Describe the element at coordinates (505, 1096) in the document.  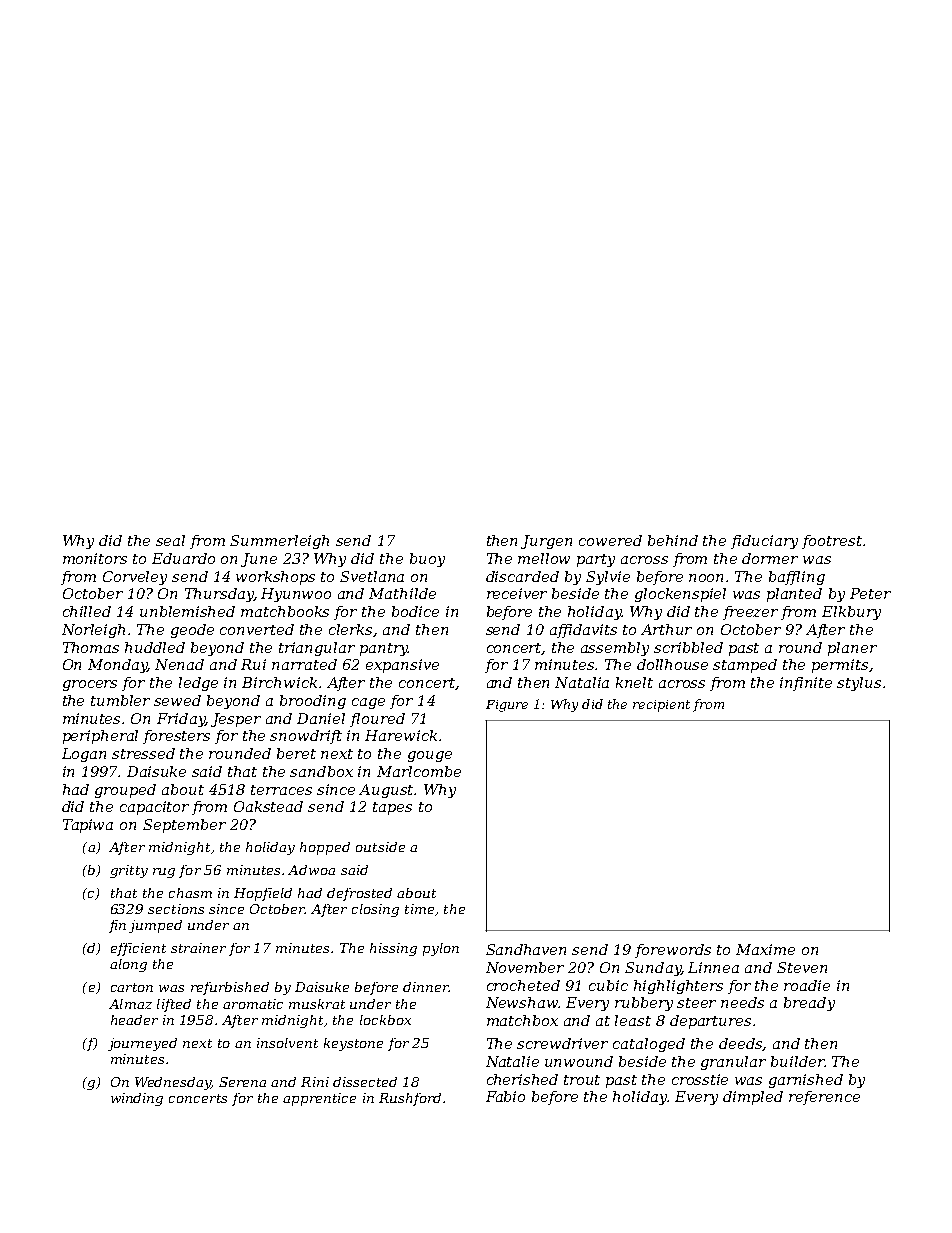
I see `Fabio` at that location.
